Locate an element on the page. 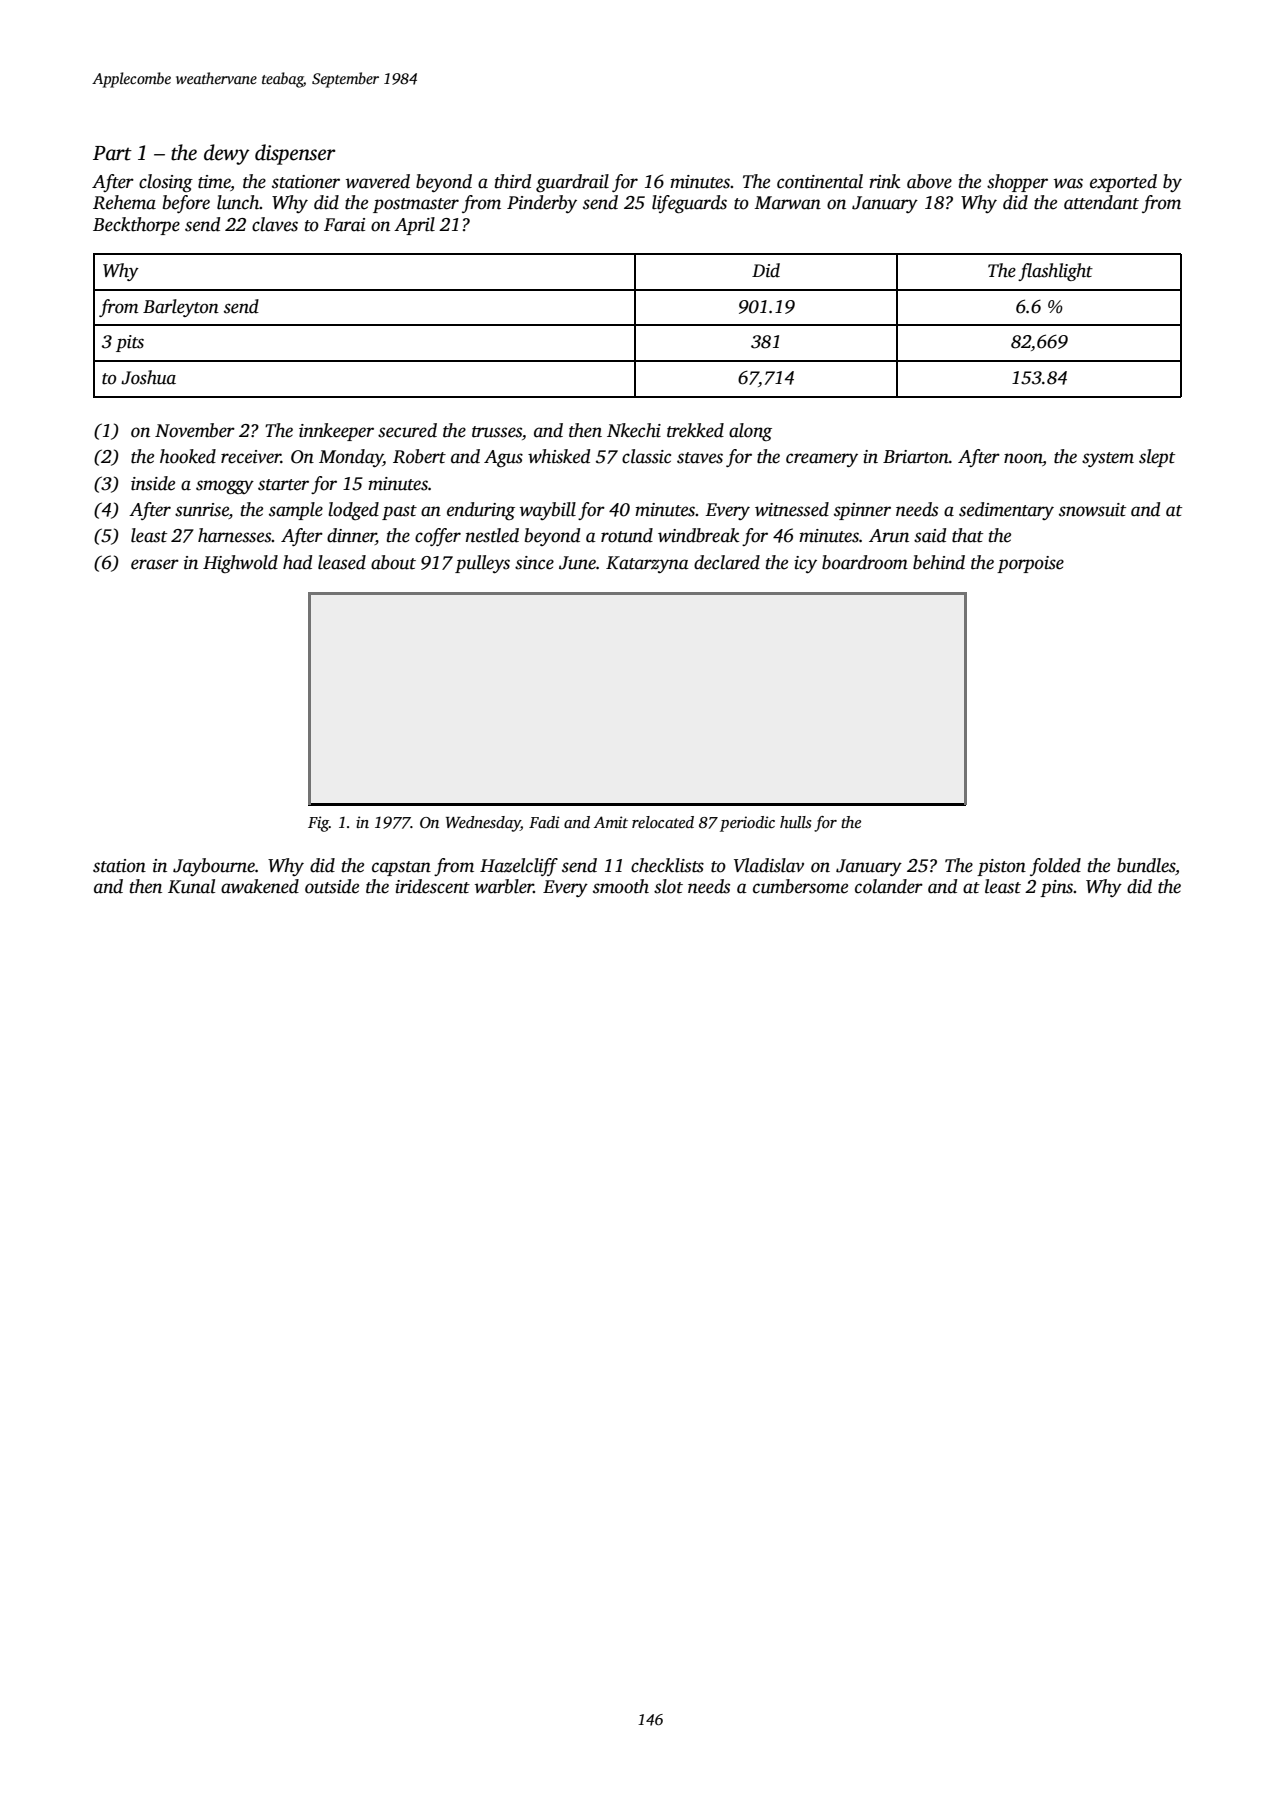  cumbersome is located at coordinates (800, 886).
